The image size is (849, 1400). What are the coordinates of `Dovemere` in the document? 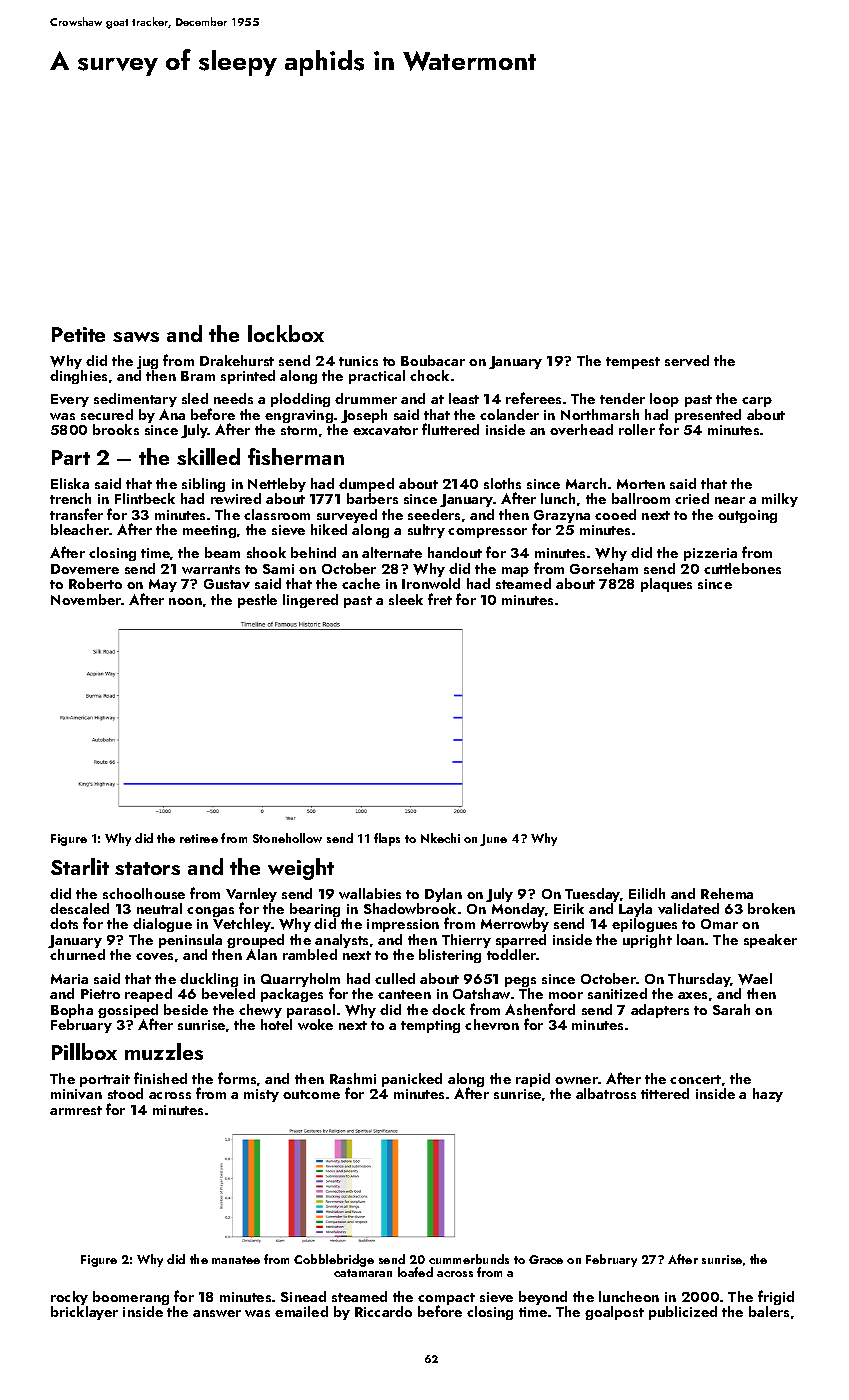 It's located at (85, 569).
